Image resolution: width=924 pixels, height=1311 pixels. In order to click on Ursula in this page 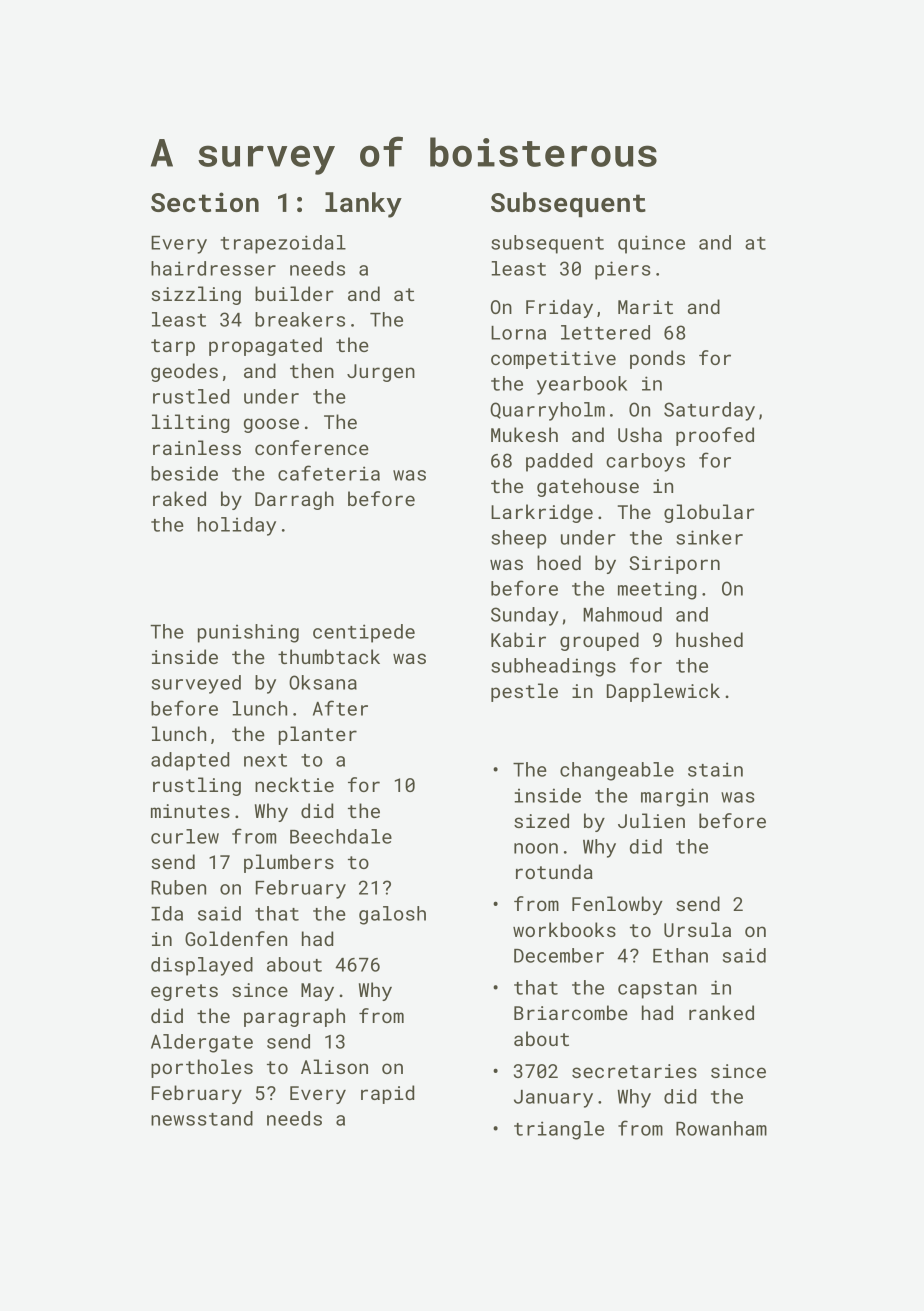, I will do `click(697, 929)`.
